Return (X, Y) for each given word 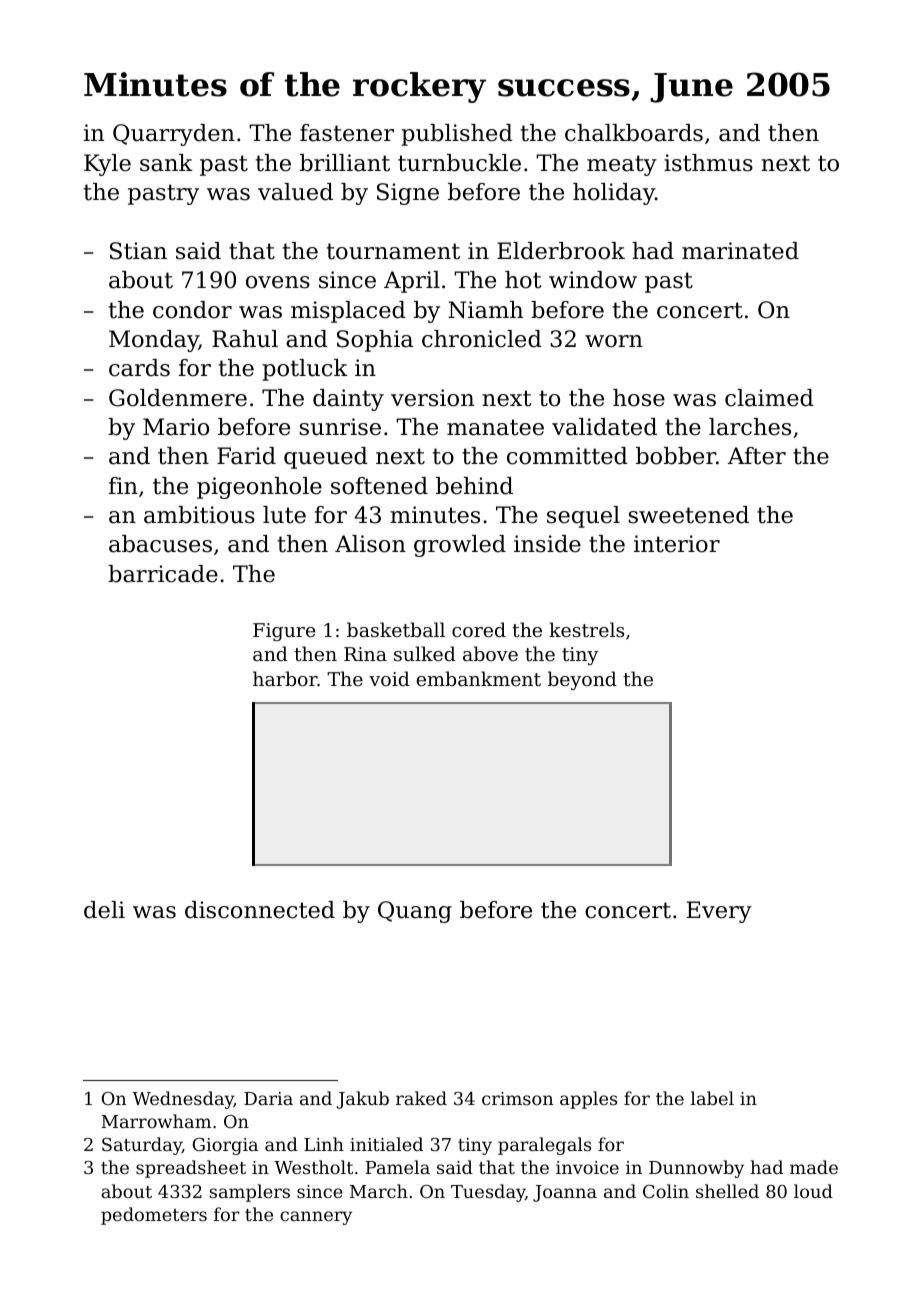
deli (104, 910)
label (712, 1098)
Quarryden (174, 135)
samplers (249, 1193)
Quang (415, 912)
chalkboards (634, 133)
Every (719, 912)
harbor (285, 678)
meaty (622, 165)
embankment (478, 678)
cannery (316, 1218)
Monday (154, 341)
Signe (408, 194)
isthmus (708, 163)
